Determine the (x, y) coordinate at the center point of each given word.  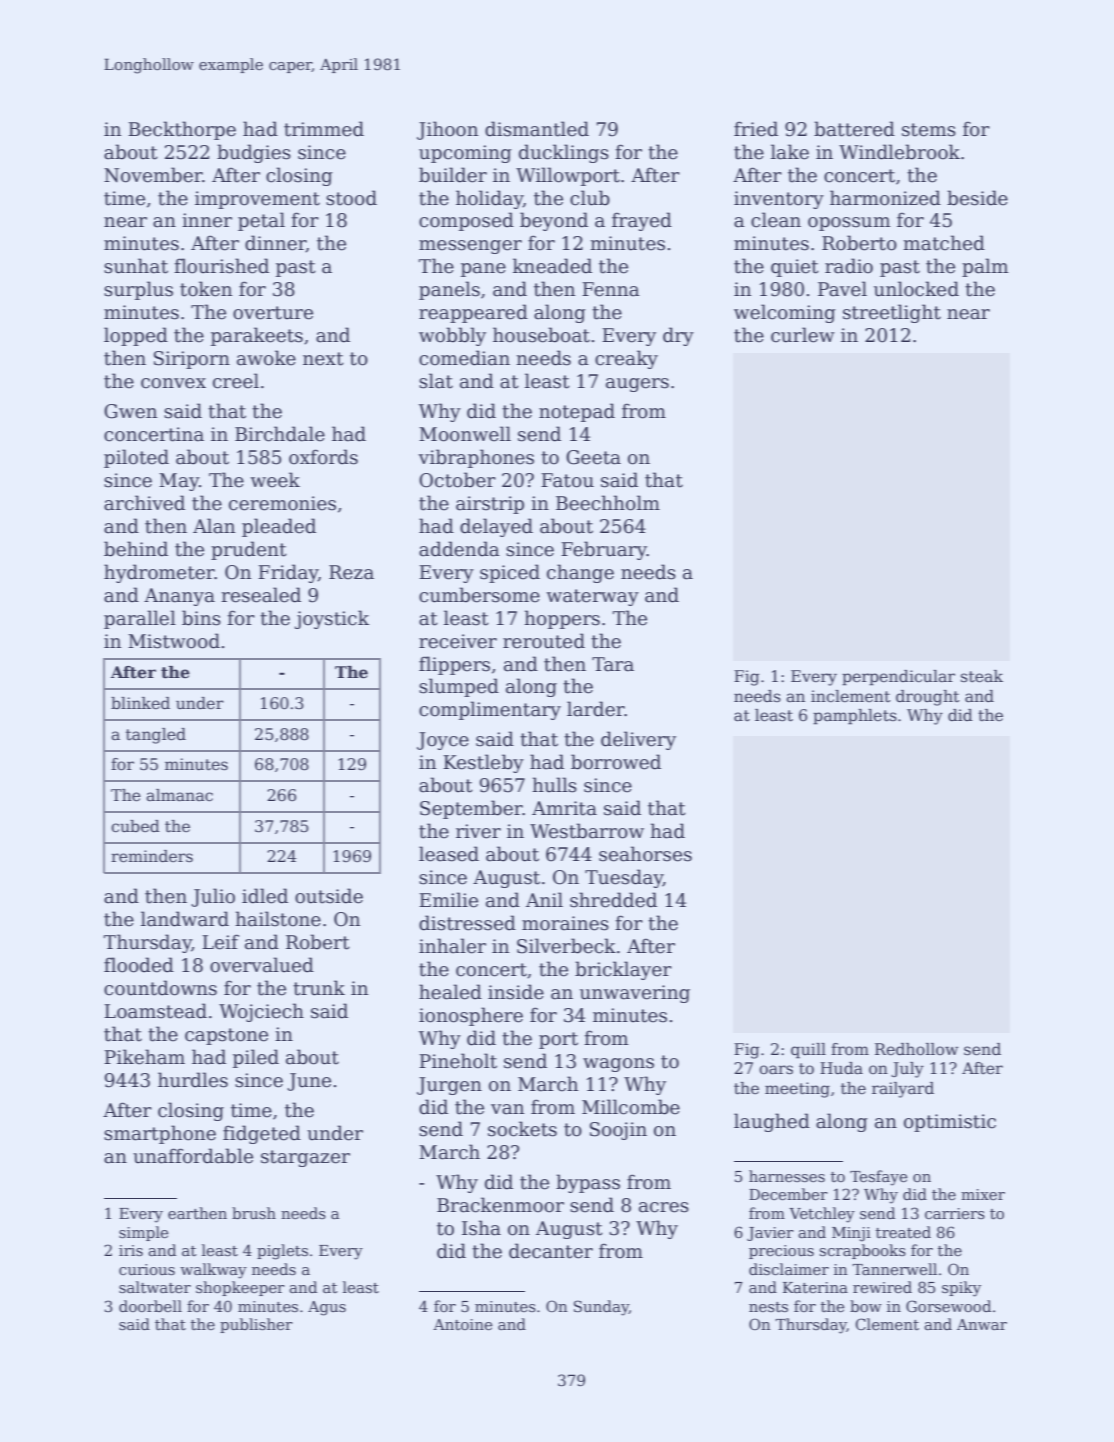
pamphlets (855, 717)
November (153, 175)
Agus (327, 1308)
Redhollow (916, 1049)
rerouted (544, 641)
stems (929, 130)
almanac (179, 795)
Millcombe (631, 1107)
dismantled (537, 129)
